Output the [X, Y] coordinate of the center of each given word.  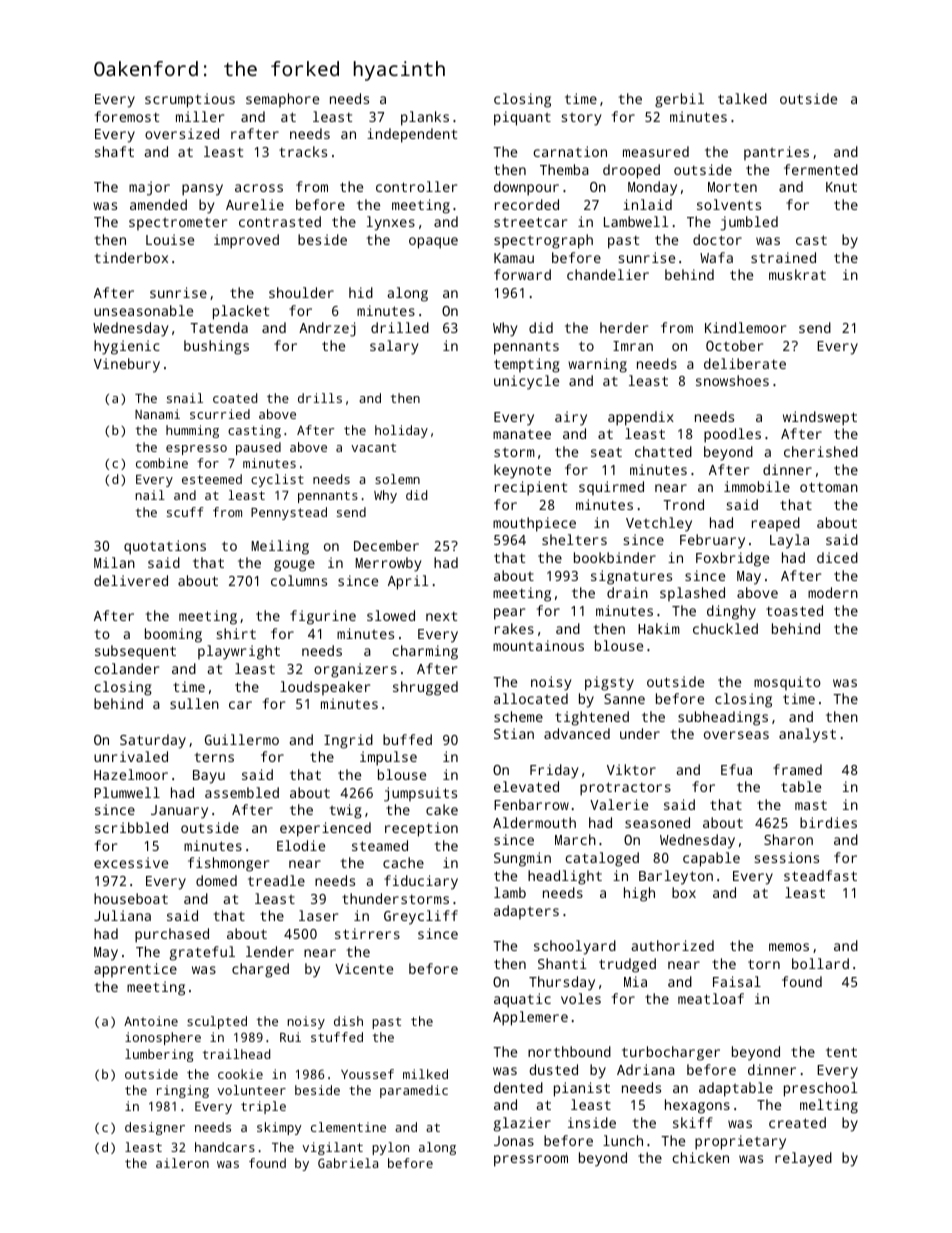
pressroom [531, 1161]
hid [361, 292]
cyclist [277, 480]
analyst [807, 735]
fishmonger [228, 864]
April [408, 582]
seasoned [657, 822]
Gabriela [348, 1163]
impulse [388, 758]
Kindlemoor [745, 327]
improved [246, 241]
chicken [700, 1157]
